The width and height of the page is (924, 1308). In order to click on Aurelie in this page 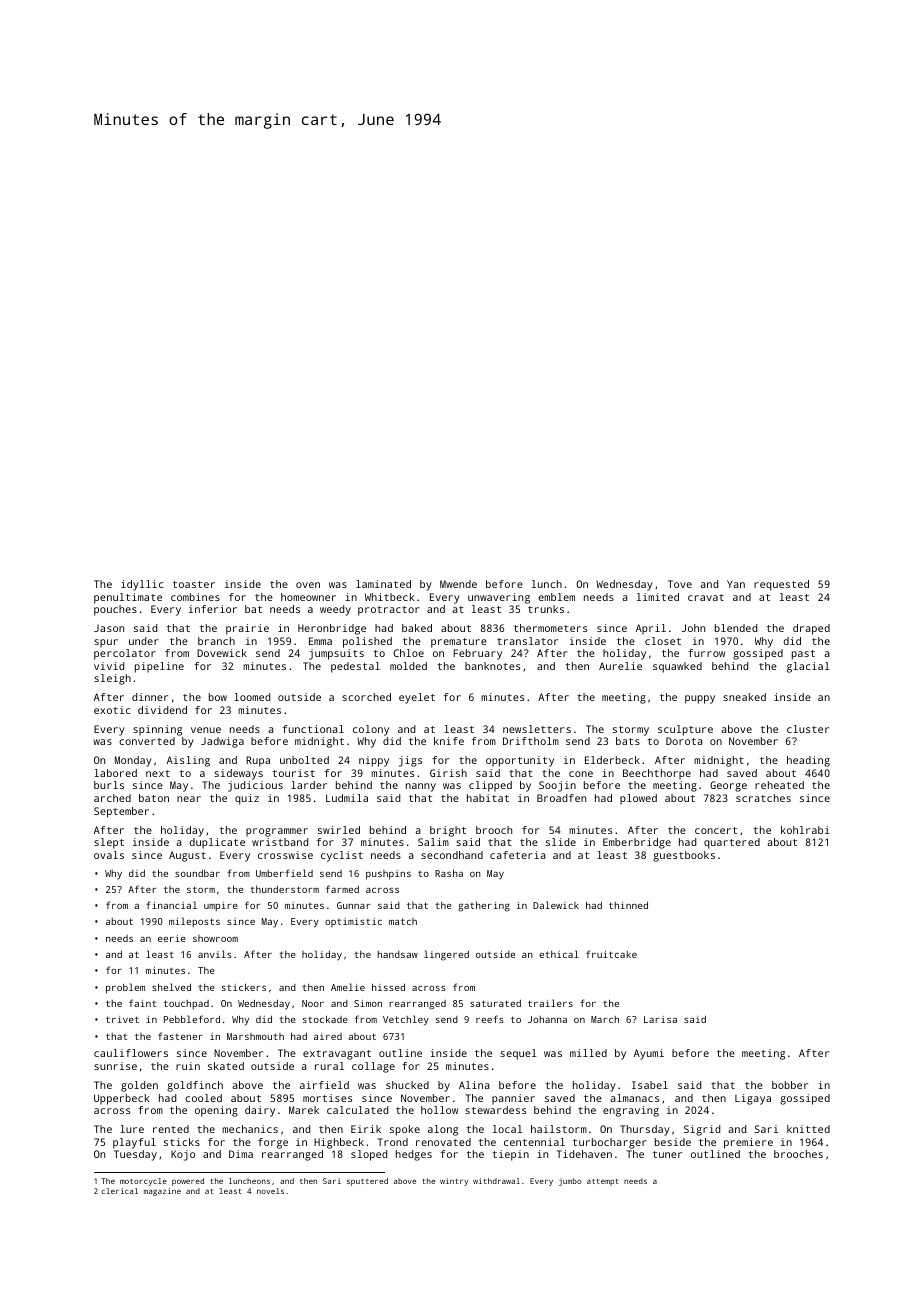, I will do `click(620, 666)`.
